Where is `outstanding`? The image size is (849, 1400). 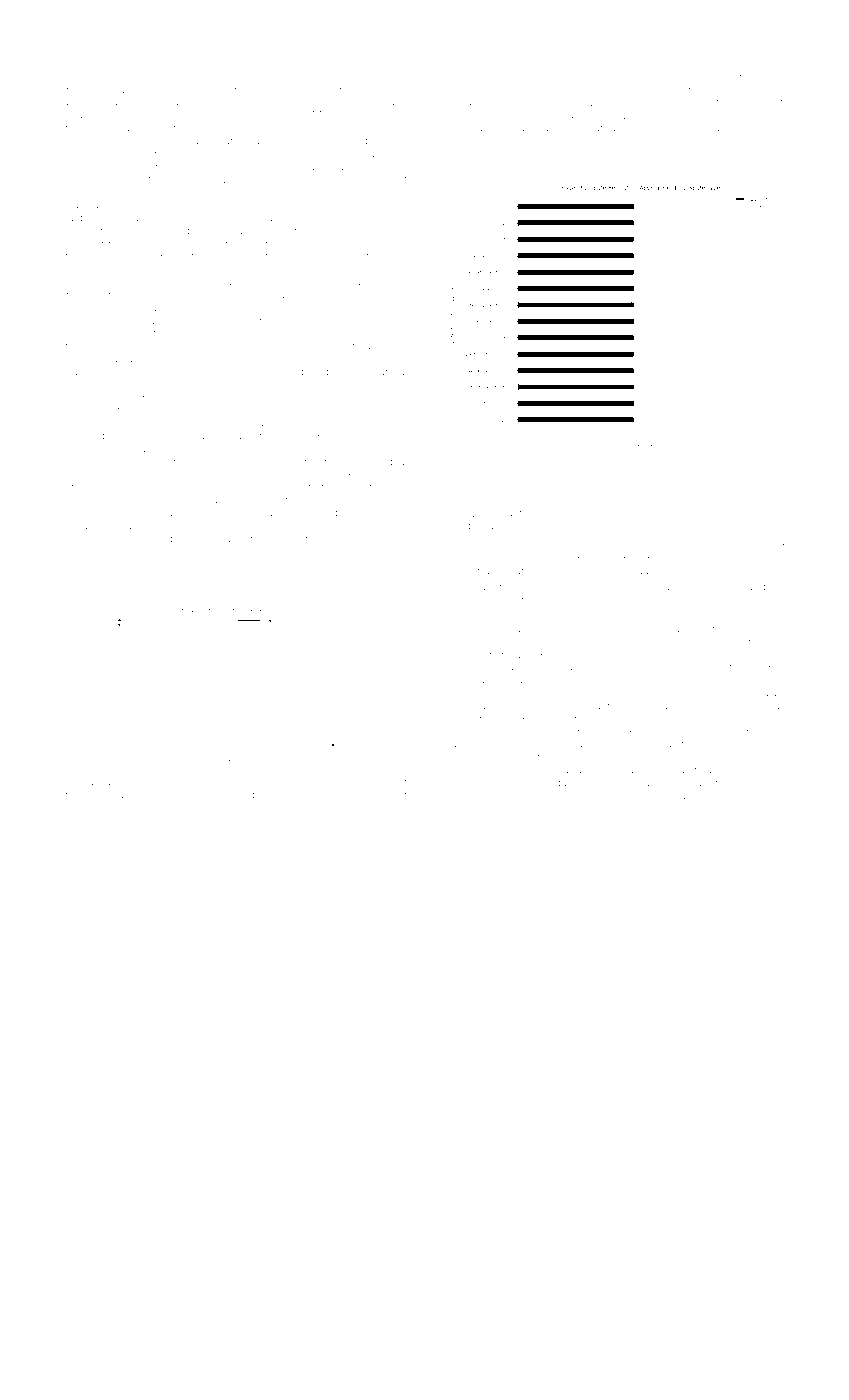
outstanding is located at coordinates (172, 360).
